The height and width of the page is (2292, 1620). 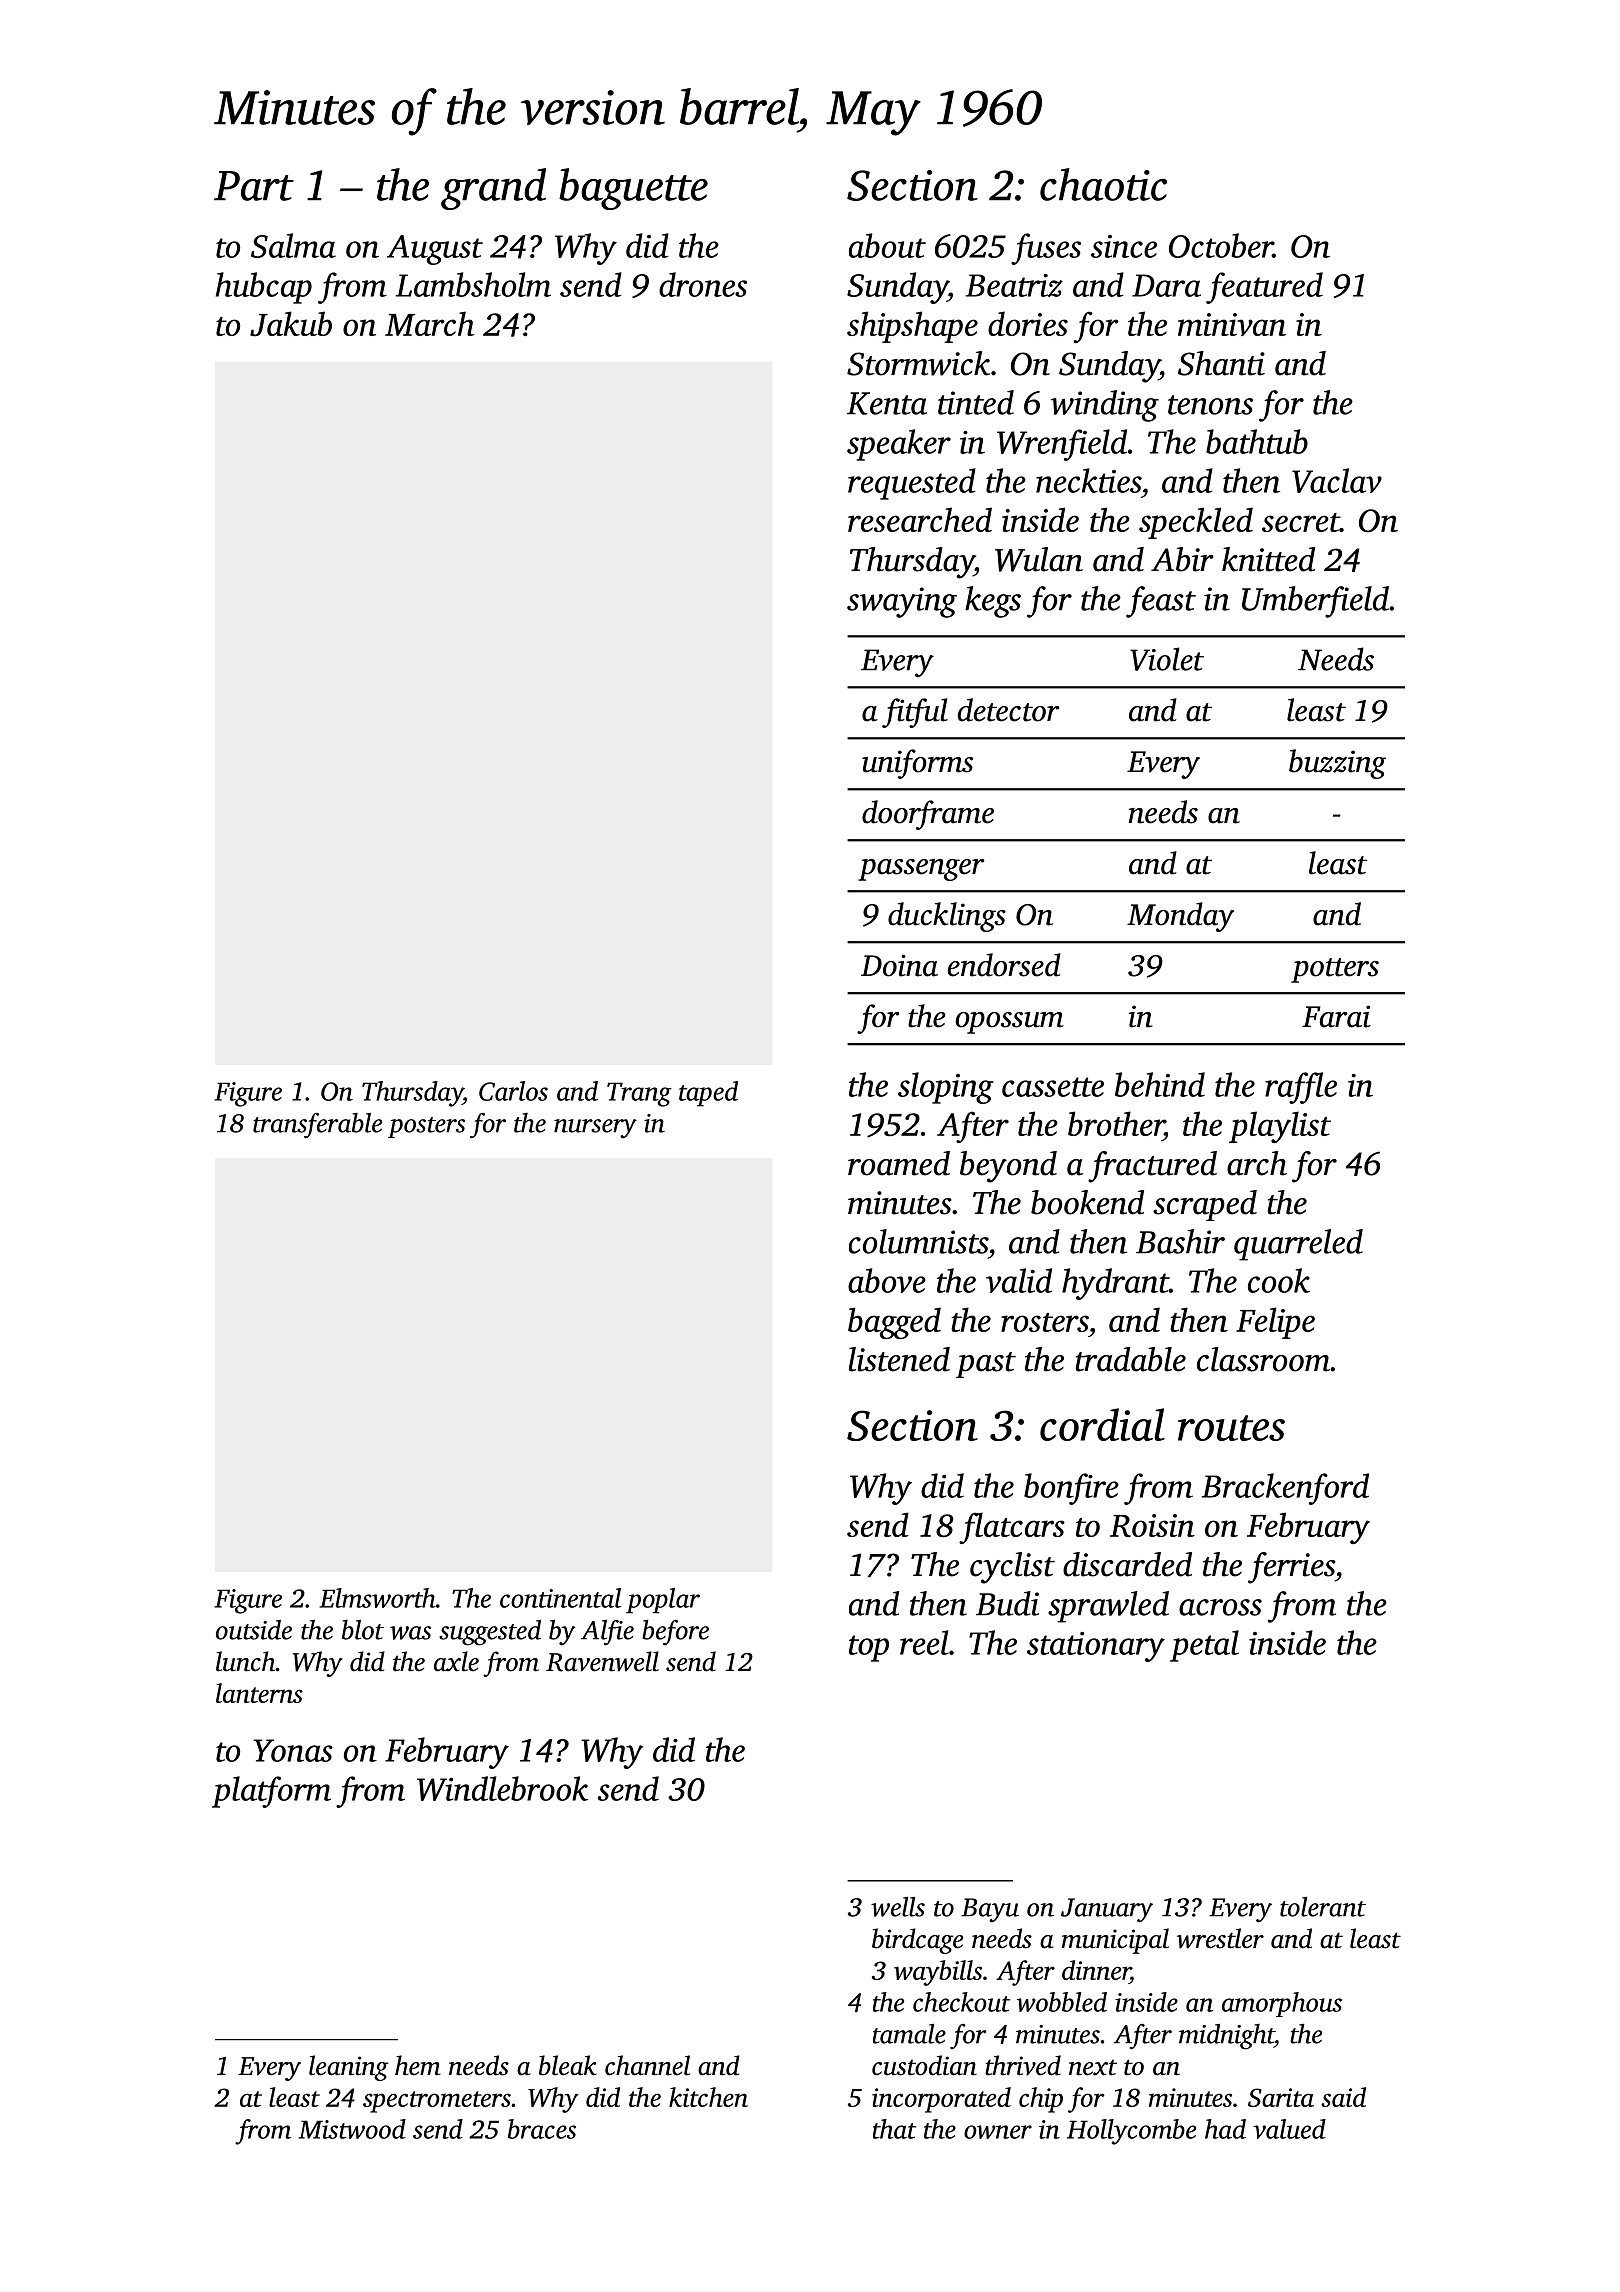 What do you see at coordinates (349, 2068) in the page?
I see `leaning` at bounding box center [349, 2068].
